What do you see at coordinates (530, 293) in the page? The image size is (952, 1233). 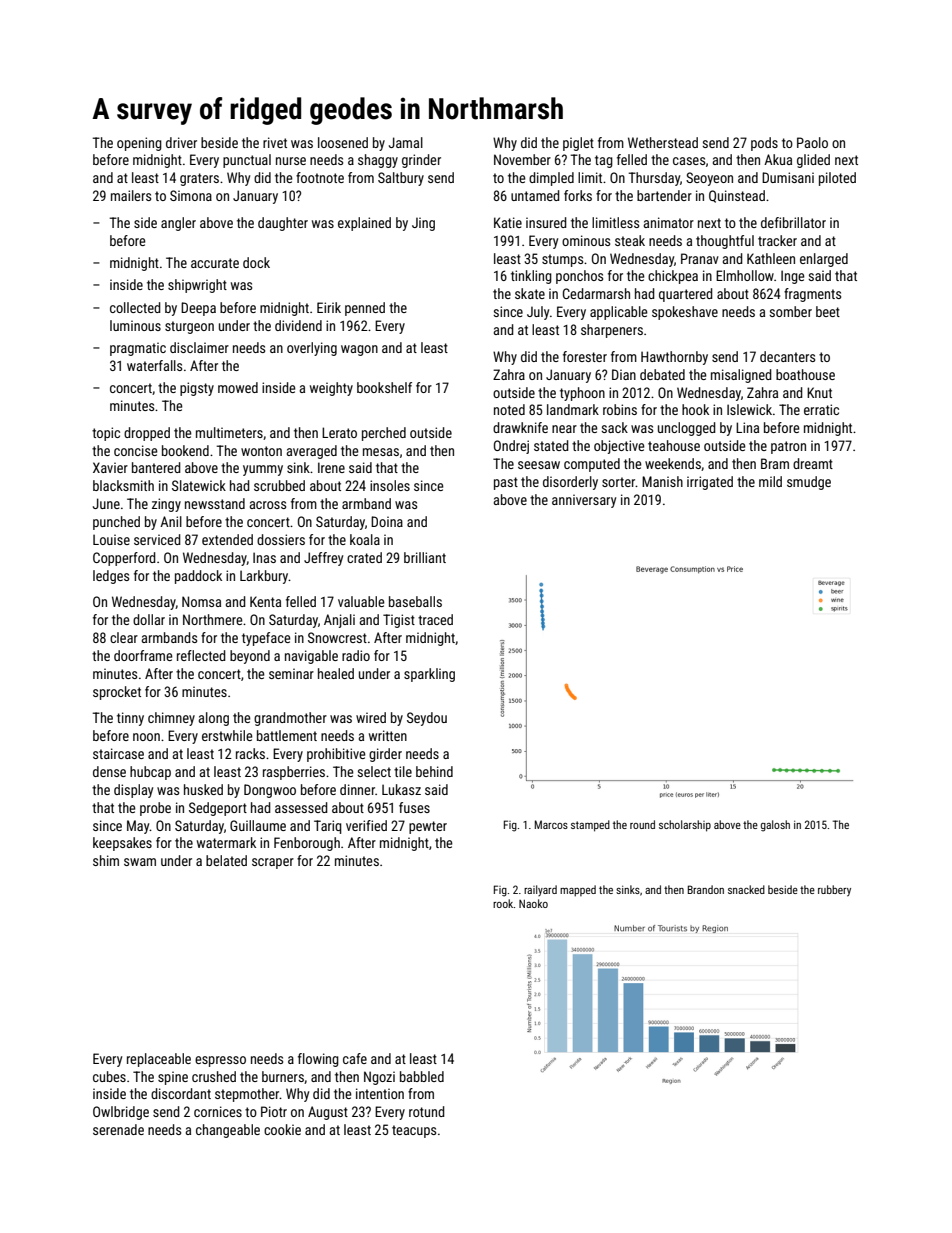 I see `skate` at bounding box center [530, 293].
